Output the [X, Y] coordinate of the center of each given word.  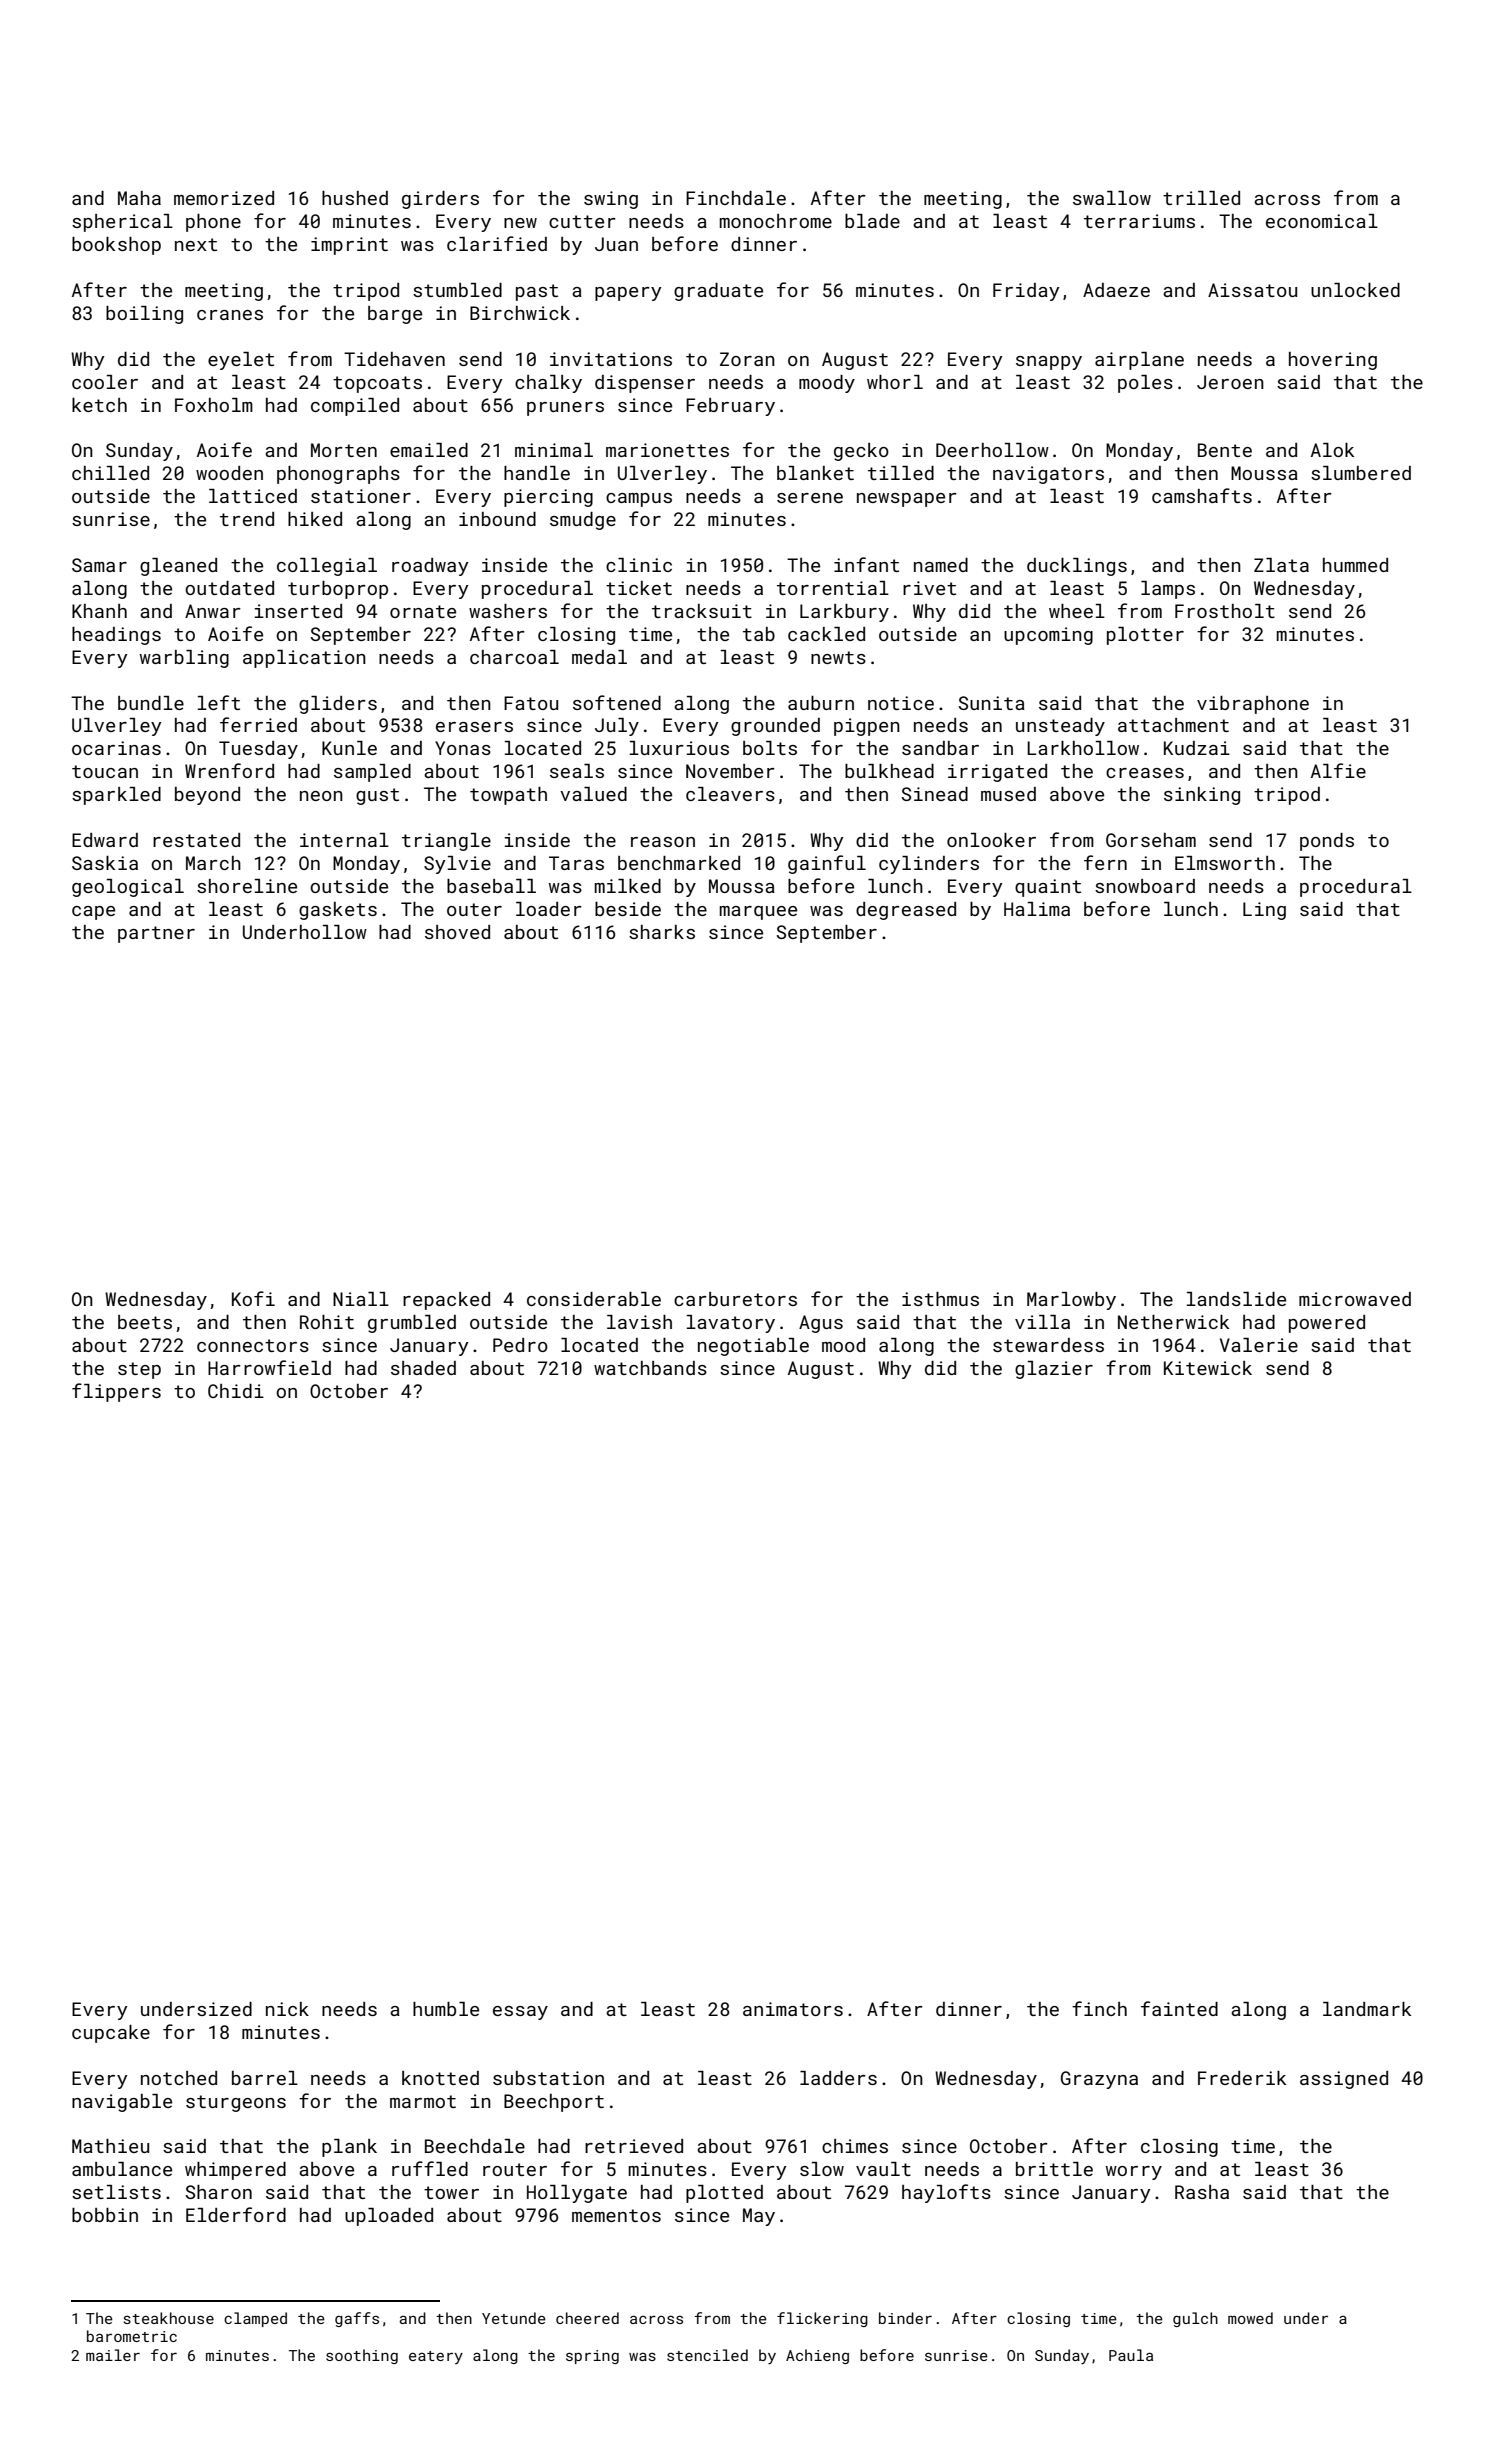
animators [793, 2009]
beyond [207, 796]
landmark [1367, 2009]
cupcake [111, 2034]
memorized [224, 198]
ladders [838, 2078]
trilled [1201, 198]
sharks [662, 932]
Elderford [236, 2214]
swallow [1112, 198]
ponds [1327, 842]
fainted [1179, 2008]
